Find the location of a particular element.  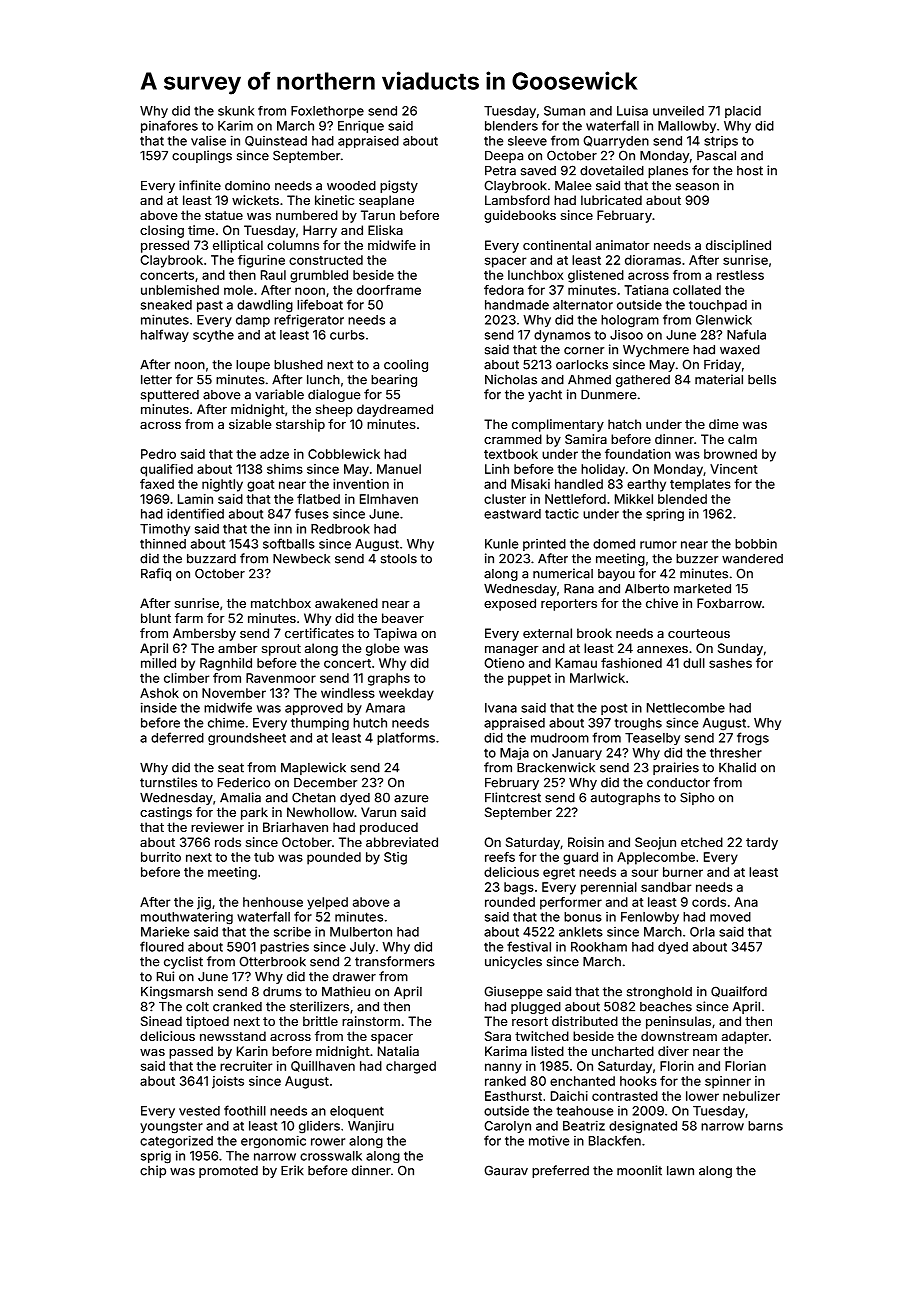

Erik is located at coordinates (292, 1170).
